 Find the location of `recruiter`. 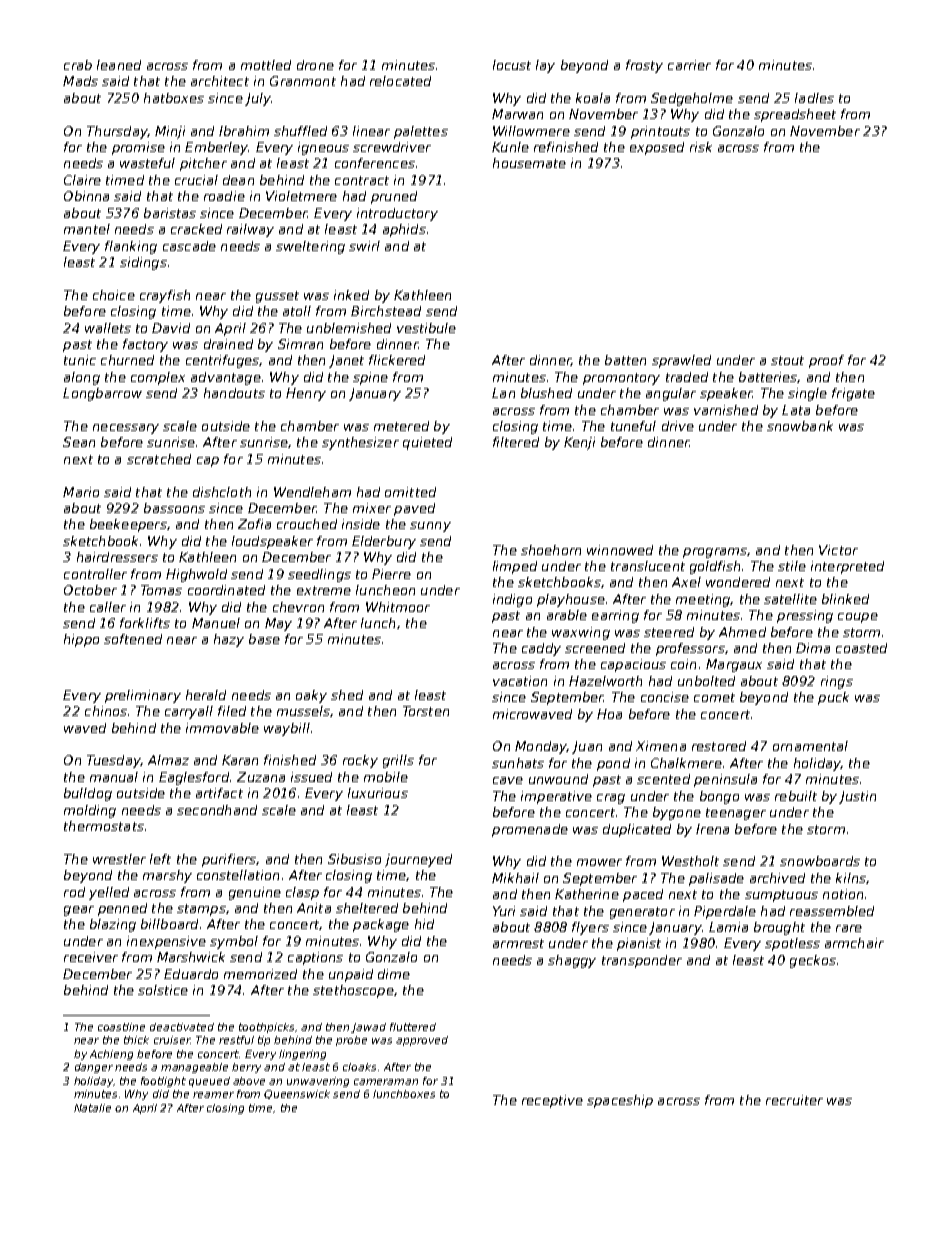

recruiter is located at coordinates (794, 1100).
